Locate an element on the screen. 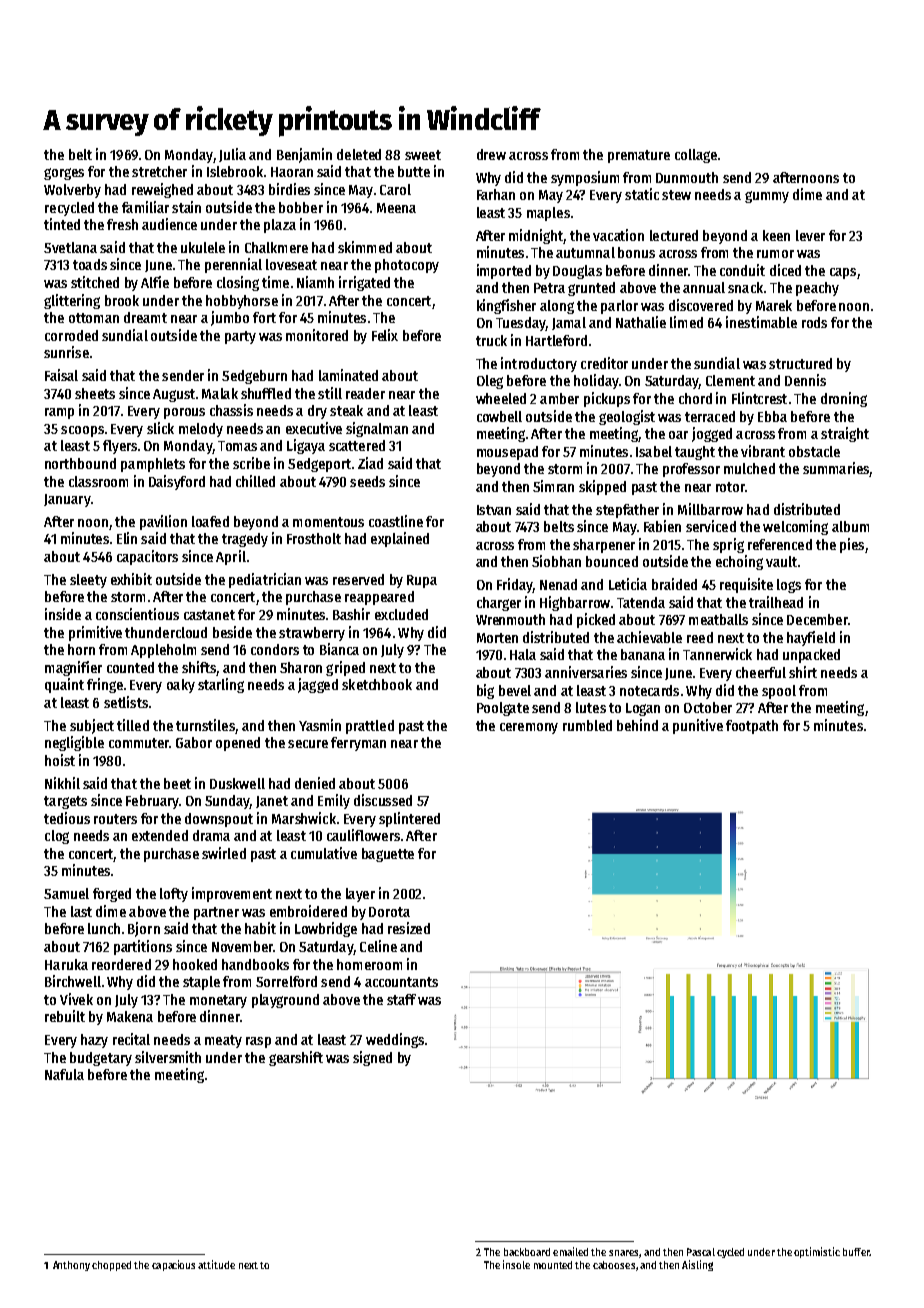 This screenshot has height=1308, width=924. ferryman is located at coordinates (358, 744).
